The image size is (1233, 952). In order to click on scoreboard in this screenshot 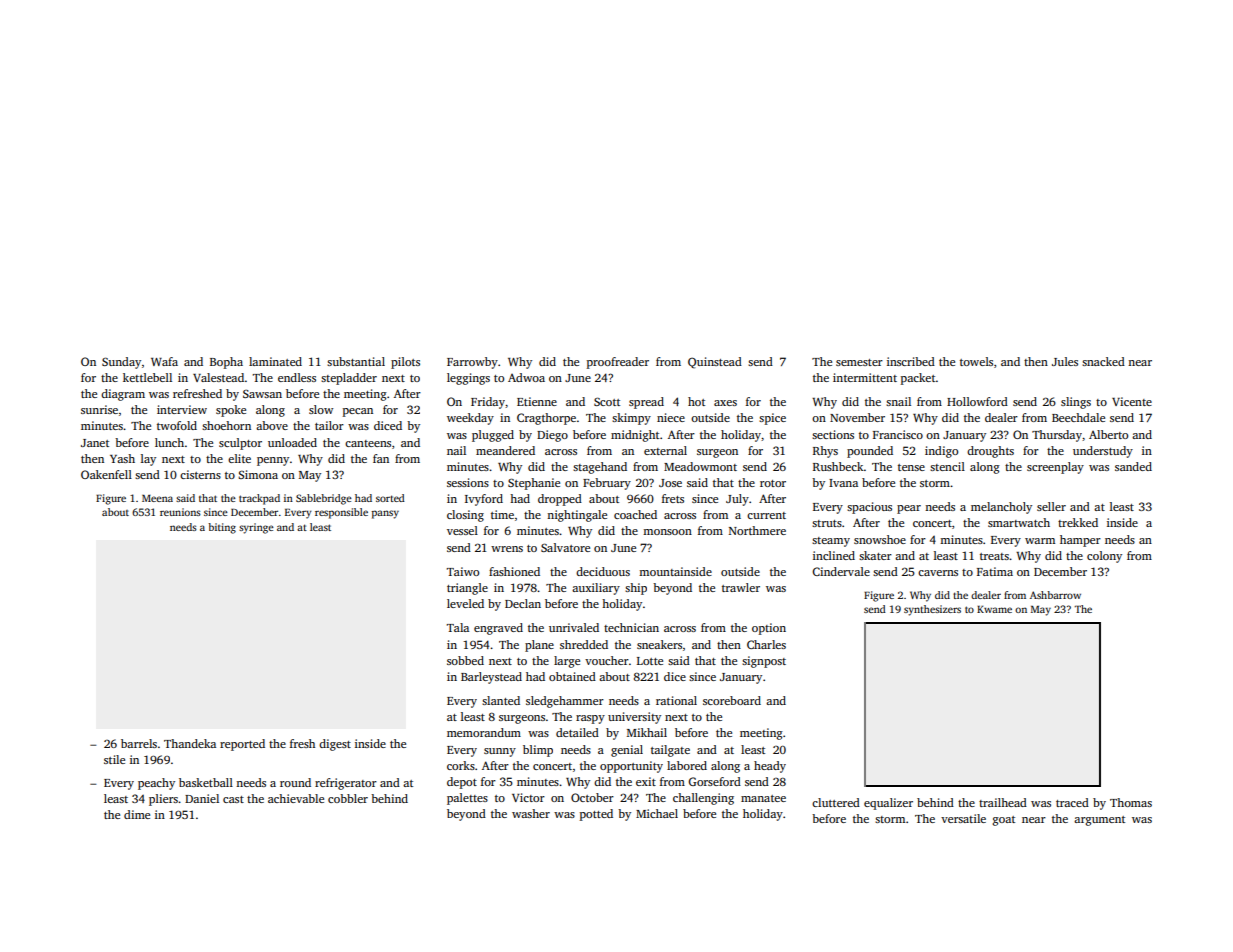, I will do `click(732, 700)`.
